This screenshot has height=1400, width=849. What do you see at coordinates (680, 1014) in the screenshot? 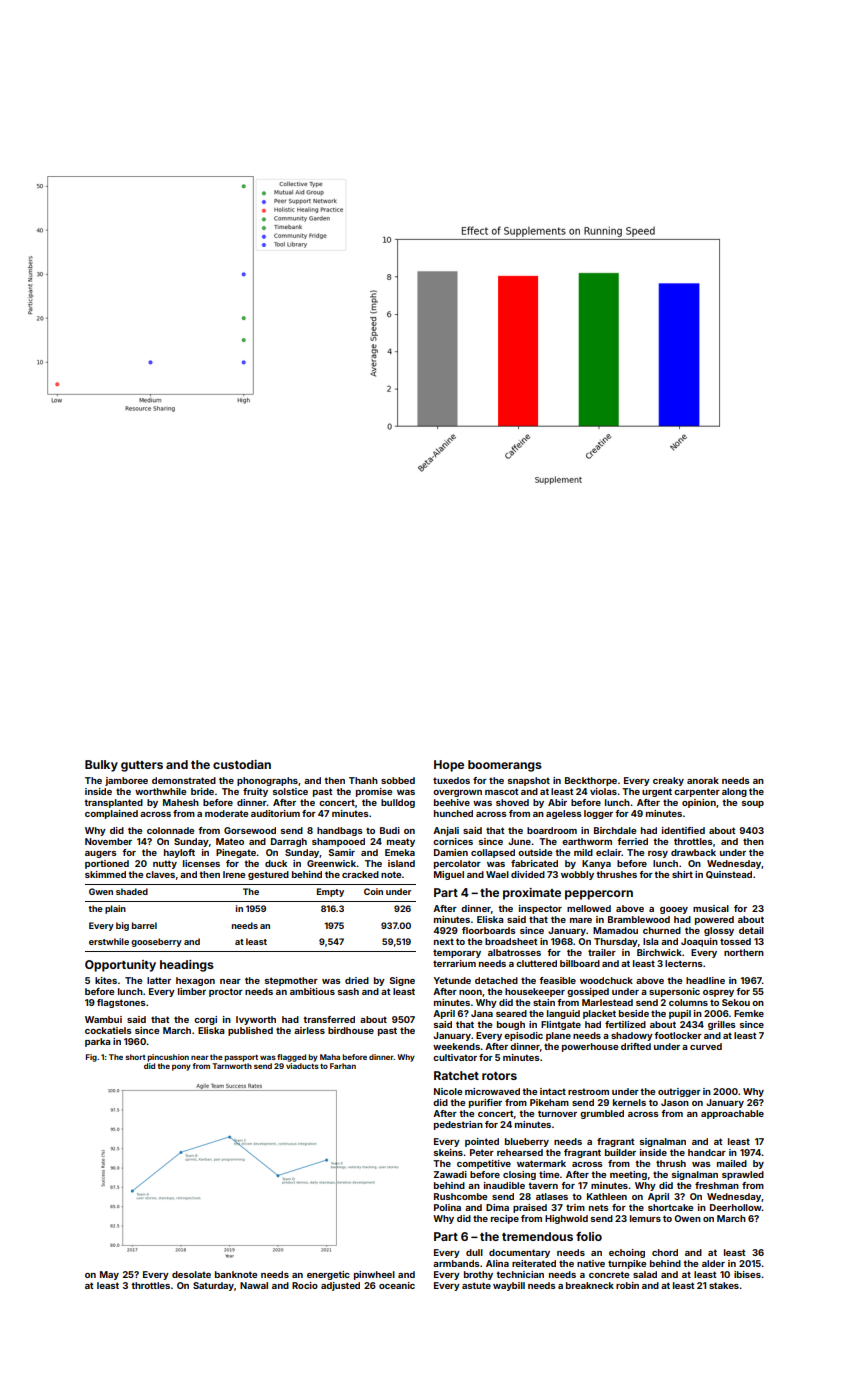
I see `pupil` at bounding box center [680, 1014].
